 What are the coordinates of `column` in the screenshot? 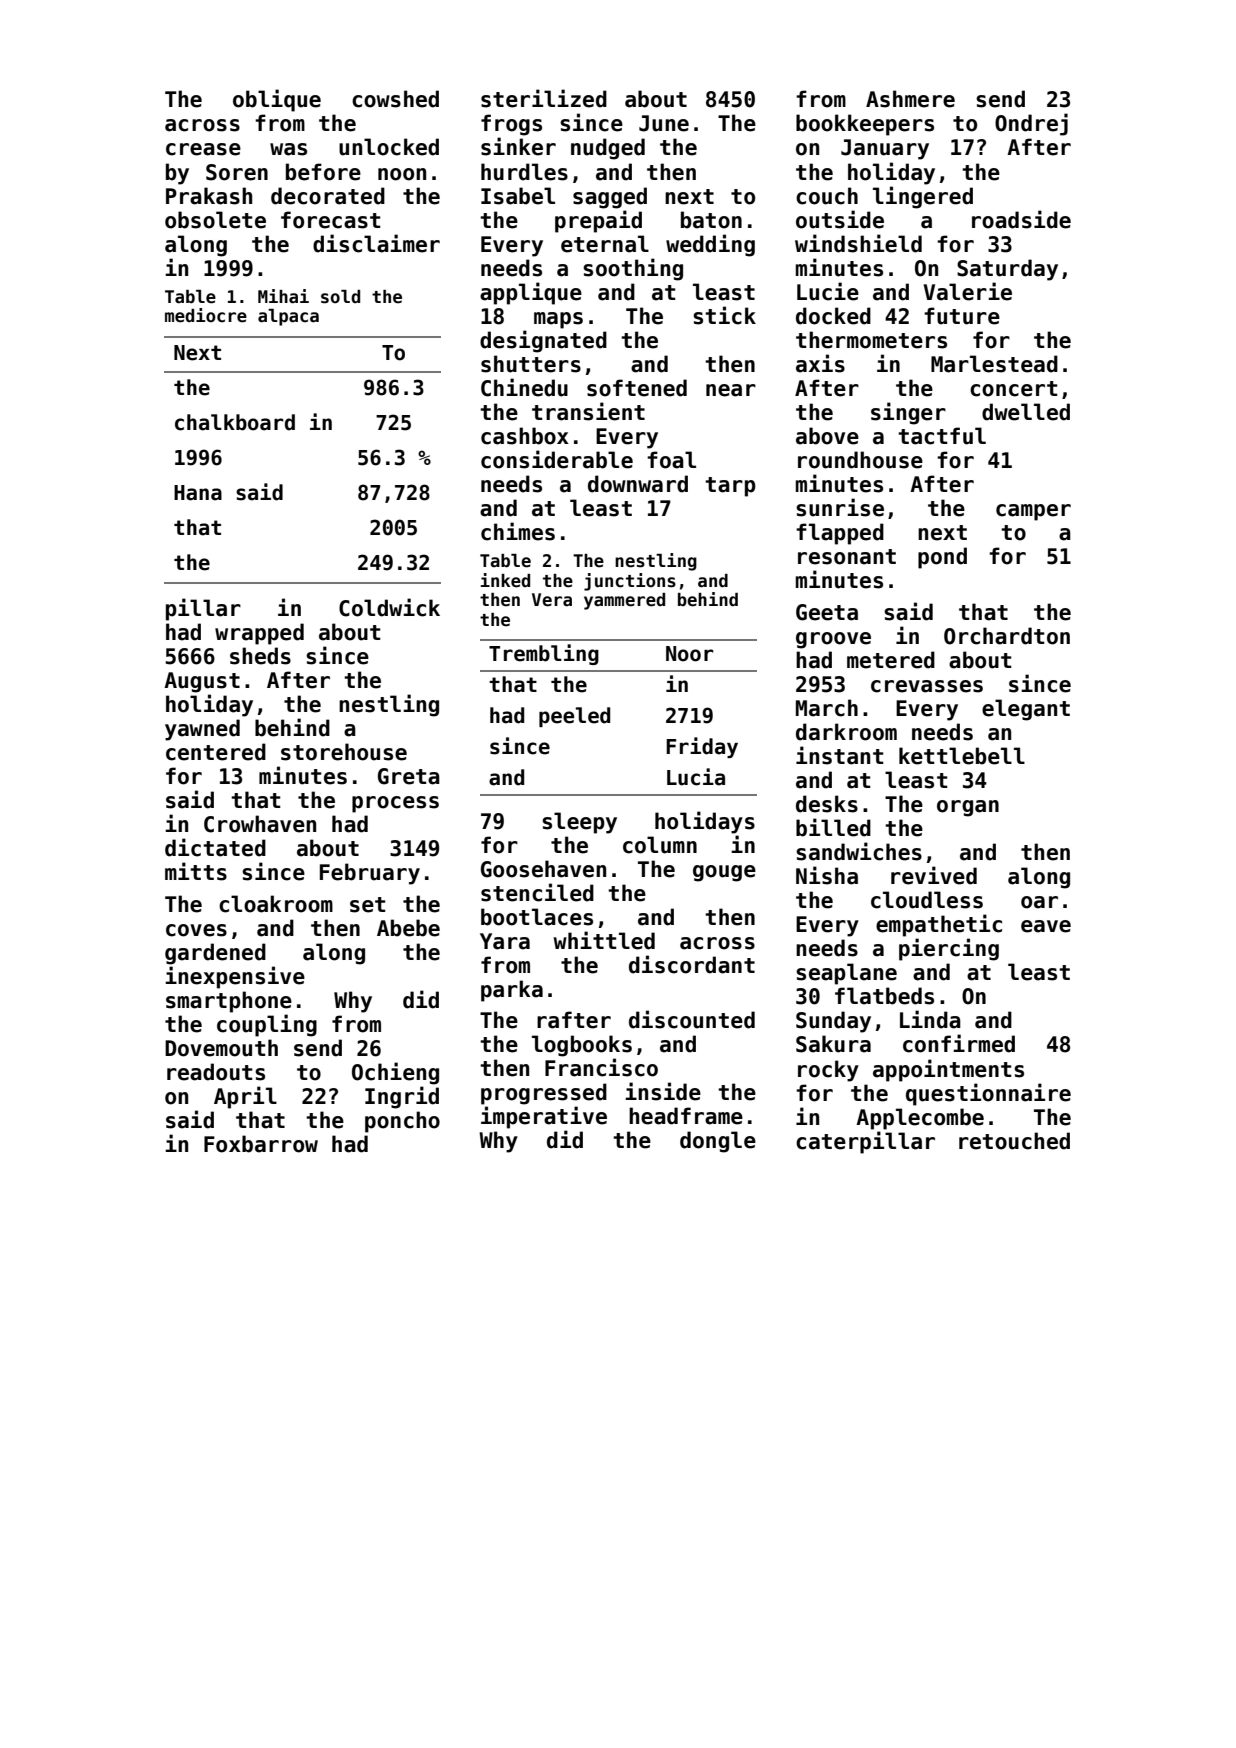 It's located at (660, 845).
